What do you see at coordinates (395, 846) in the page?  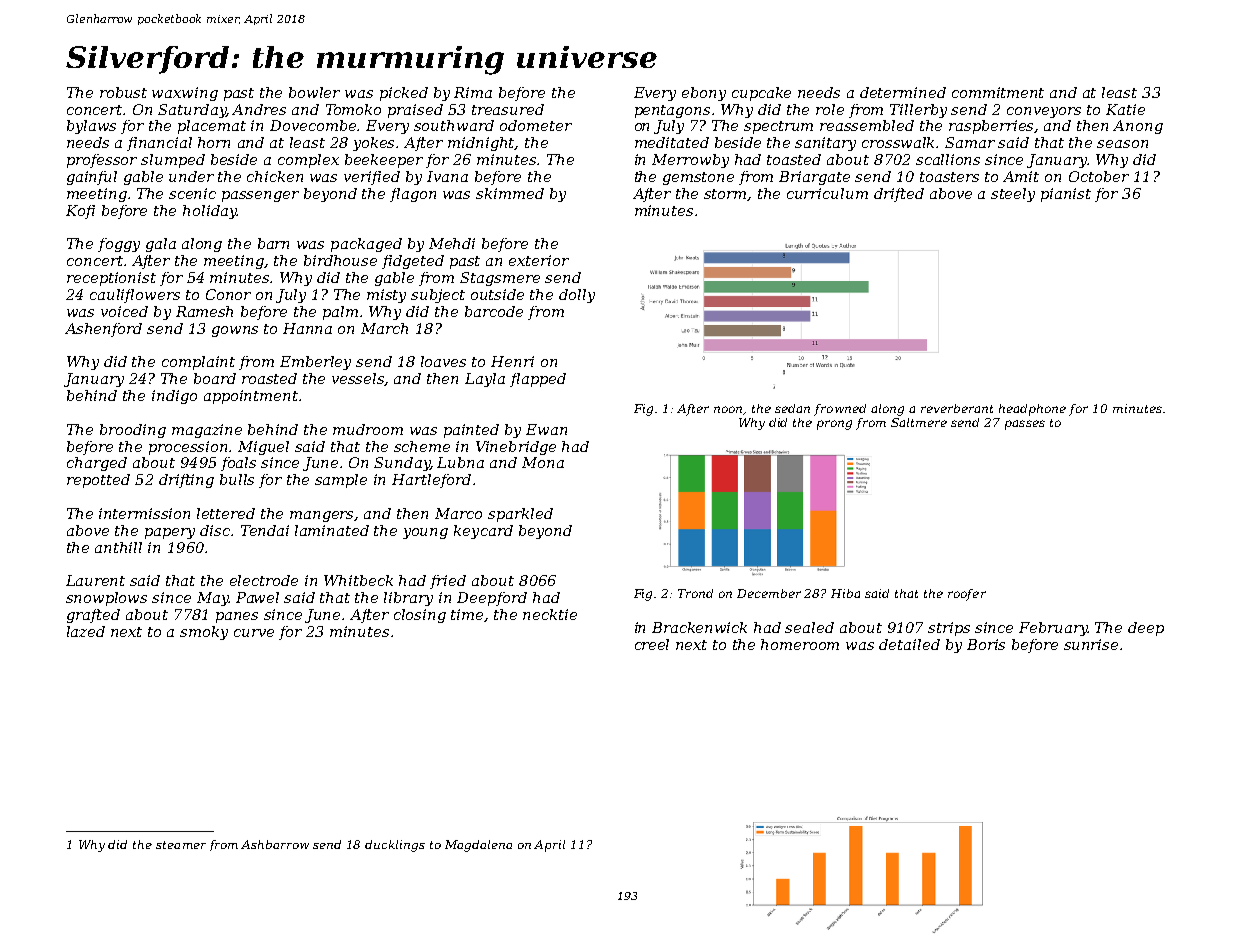 I see `ducklings` at bounding box center [395, 846].
